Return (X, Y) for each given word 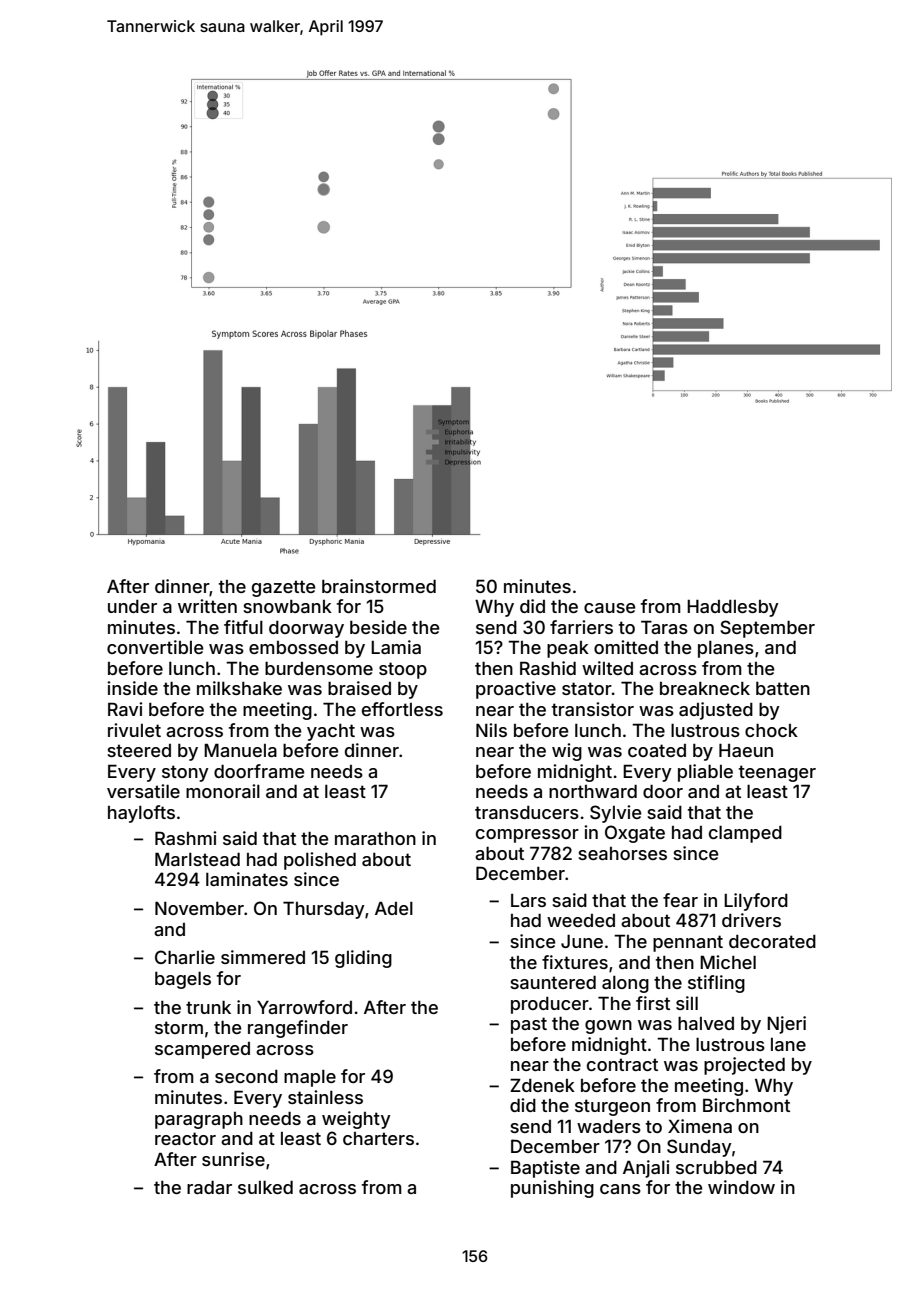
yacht (331, 732)
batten (783, 688)
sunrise (233, 1159)
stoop (403, 670)
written (207, 606)
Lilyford (756, 902)
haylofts (141, 814)
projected (744, 1066)
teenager (777, 773)
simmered (263, 957)
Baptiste (545, 1169)
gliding (363, 959)
